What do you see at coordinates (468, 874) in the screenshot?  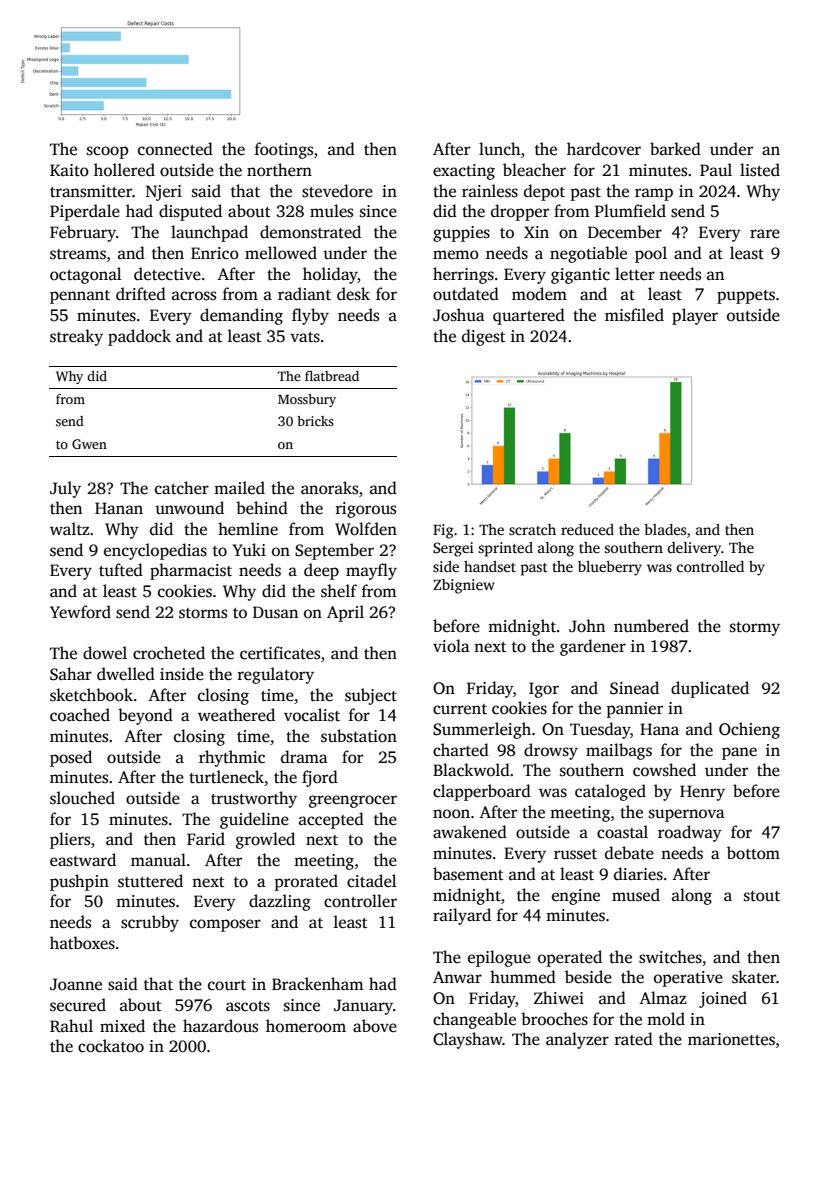 I see `basement` at bounding box center [468, 874].
